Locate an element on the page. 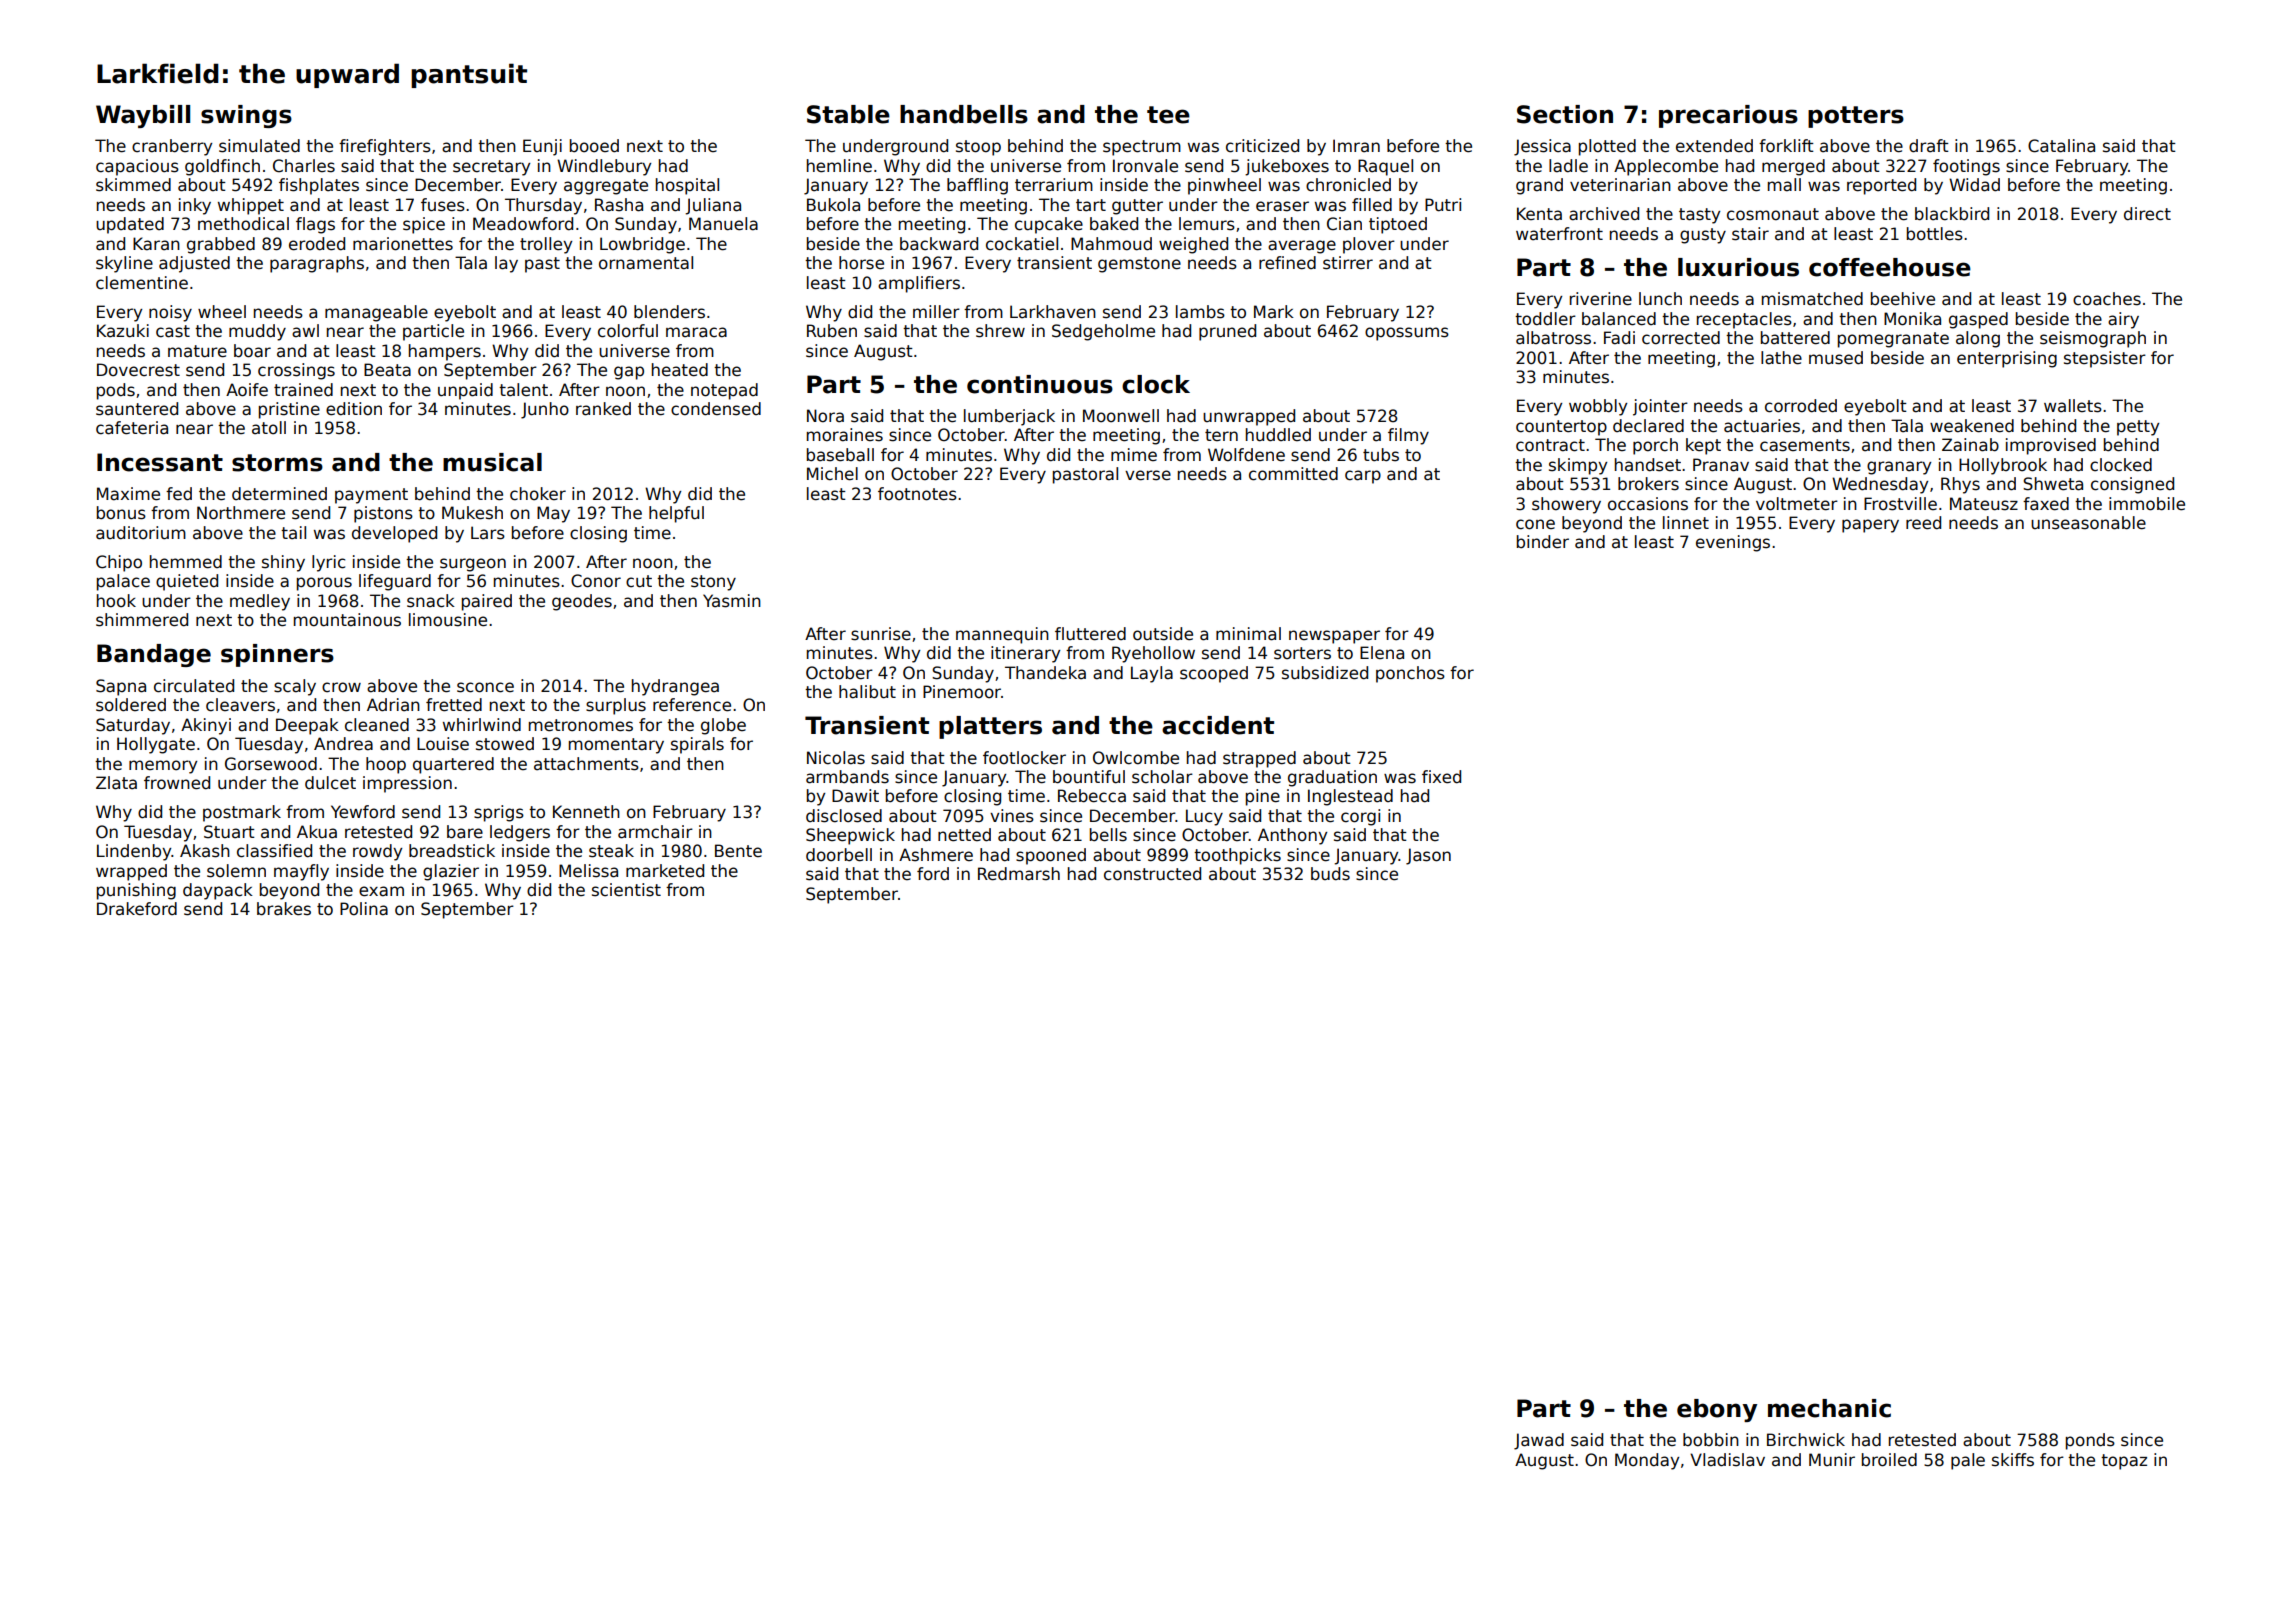 Image resolution: width=2282 pixels, height=1614 pixels. palace is located at coordinates (123, 582).
